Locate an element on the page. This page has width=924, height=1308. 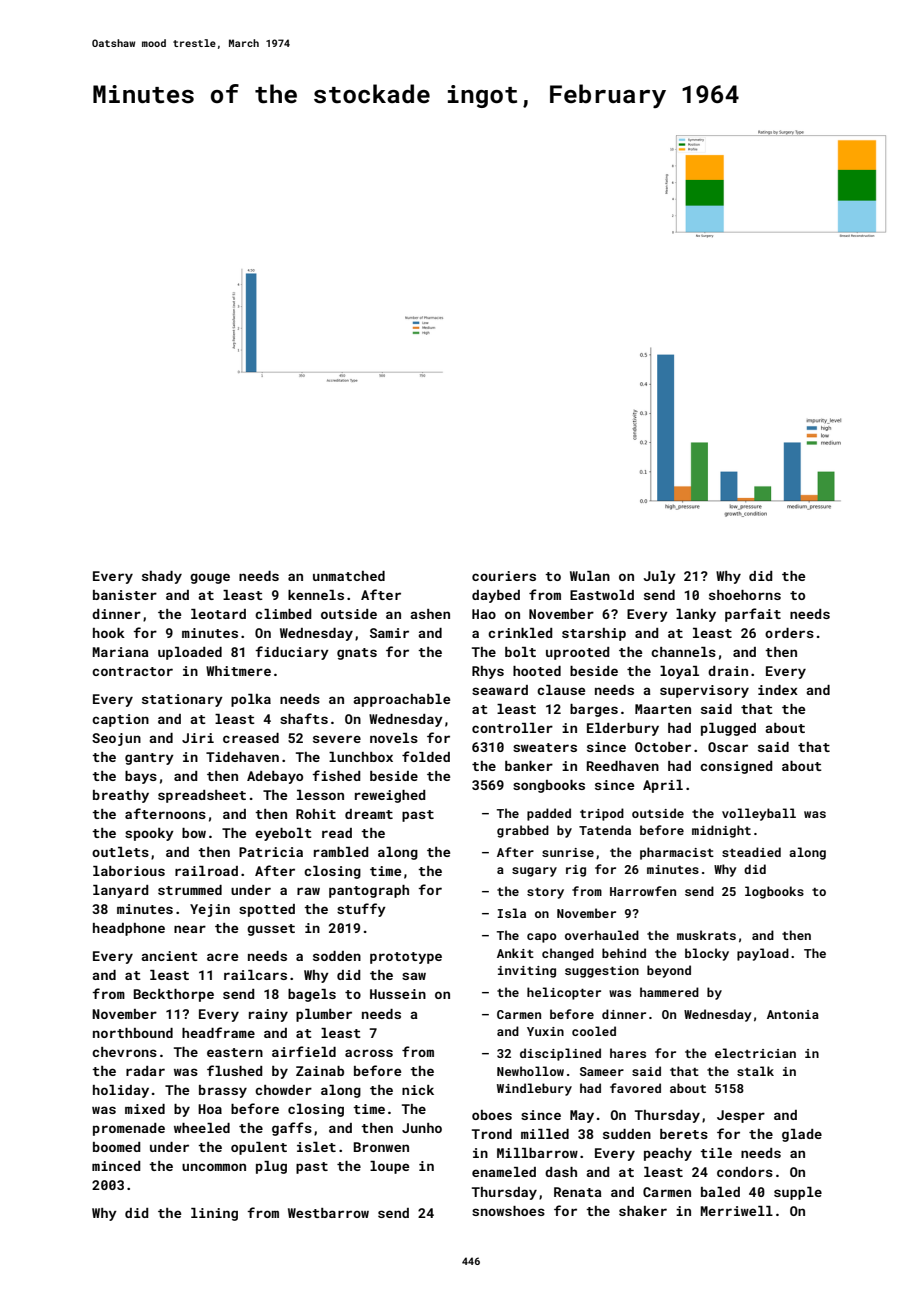
railroad is located at coordinates (206, 871).
